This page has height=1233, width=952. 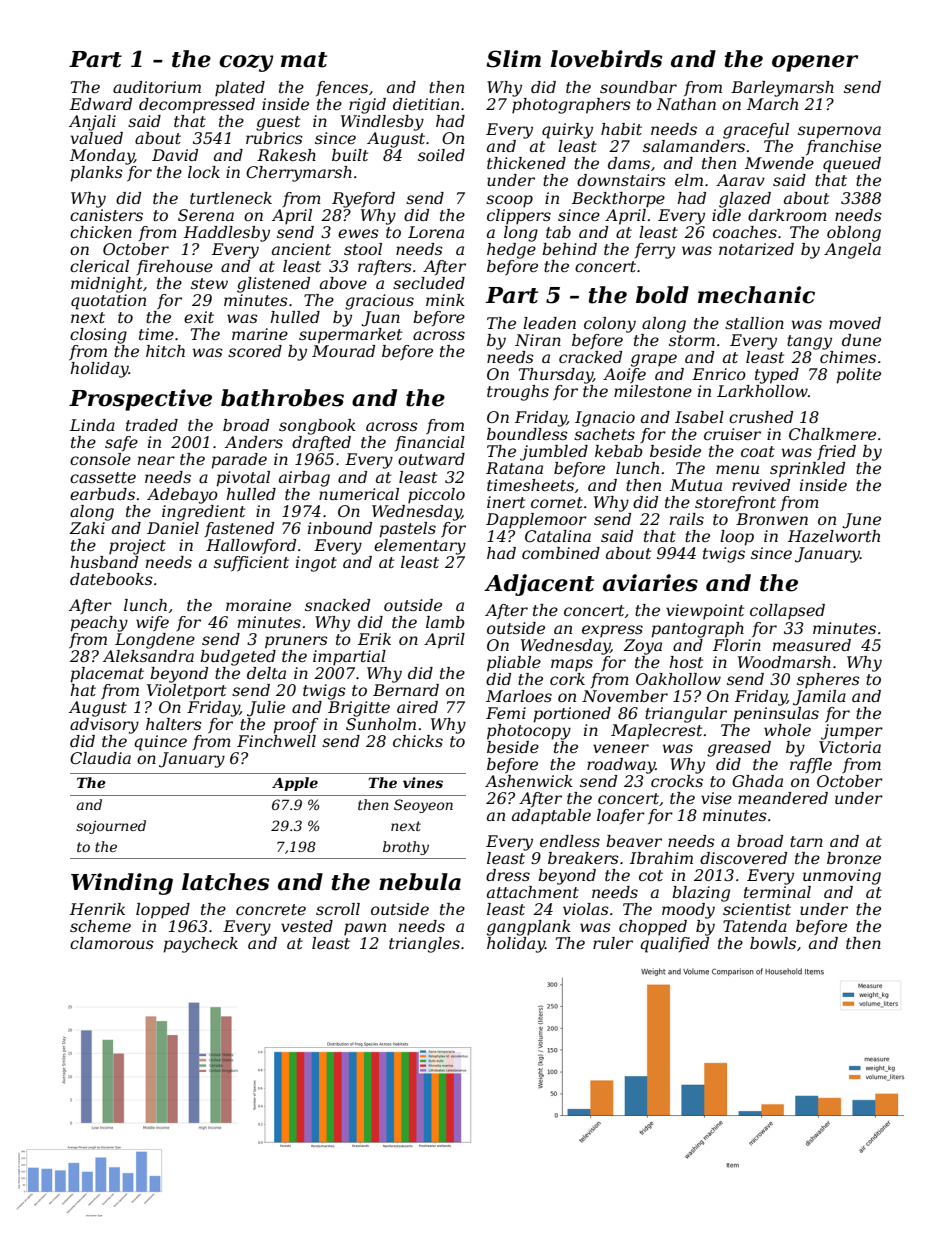 What do you see at coordinates (260, 334) in the page?
I see `marine` at bounding box center [260, 334].
